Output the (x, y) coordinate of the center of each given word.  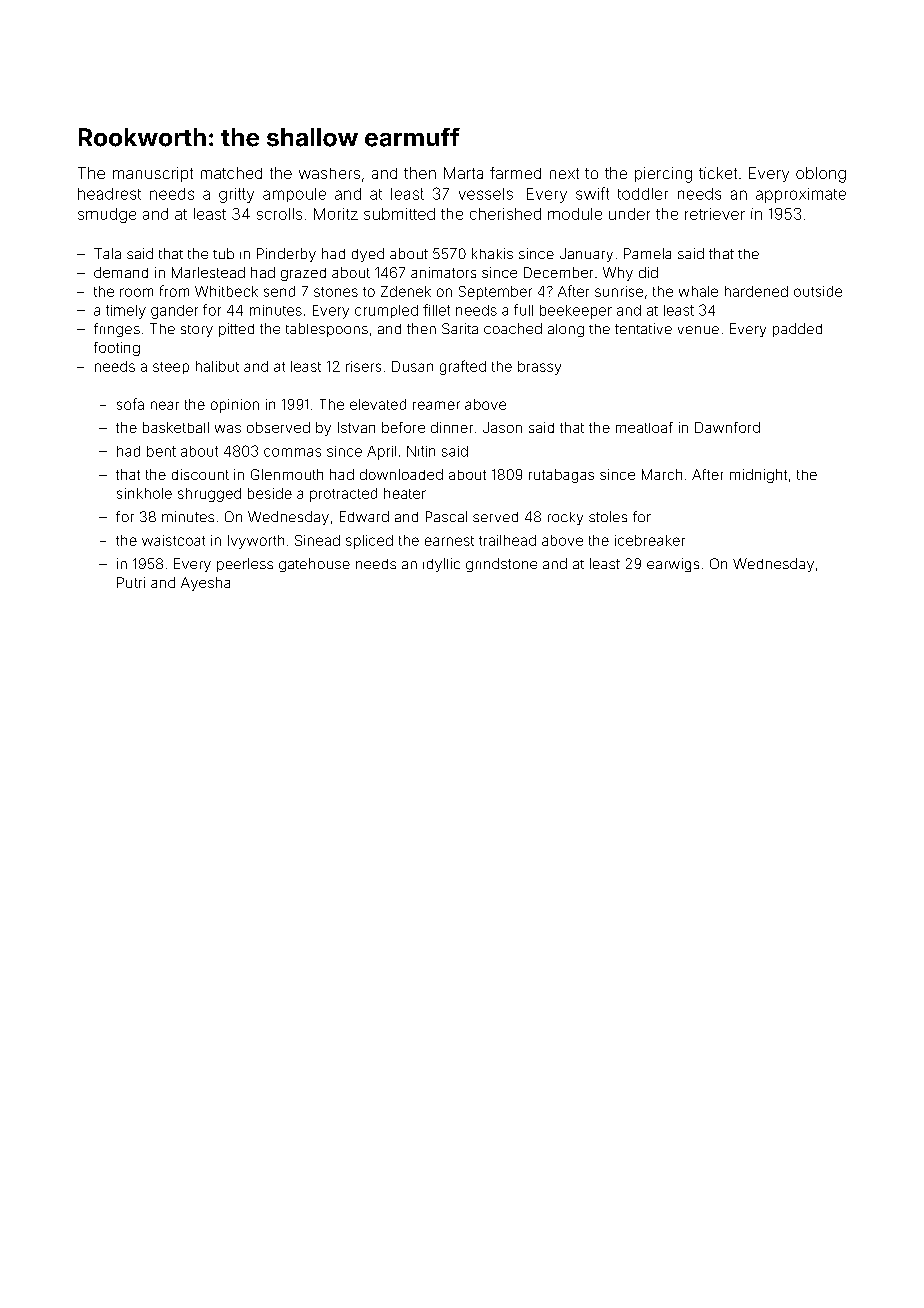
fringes (117, 330)
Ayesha (205, 584)
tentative (643, 328)
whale (698, 291)
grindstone (501, 565)
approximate (801, 195)
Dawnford (727, 427)
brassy (539, 368)
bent (161, 451)
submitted (399, 214)
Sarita (460, 328)
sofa (130, 404)
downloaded (401, 474)
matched (231, 173)
